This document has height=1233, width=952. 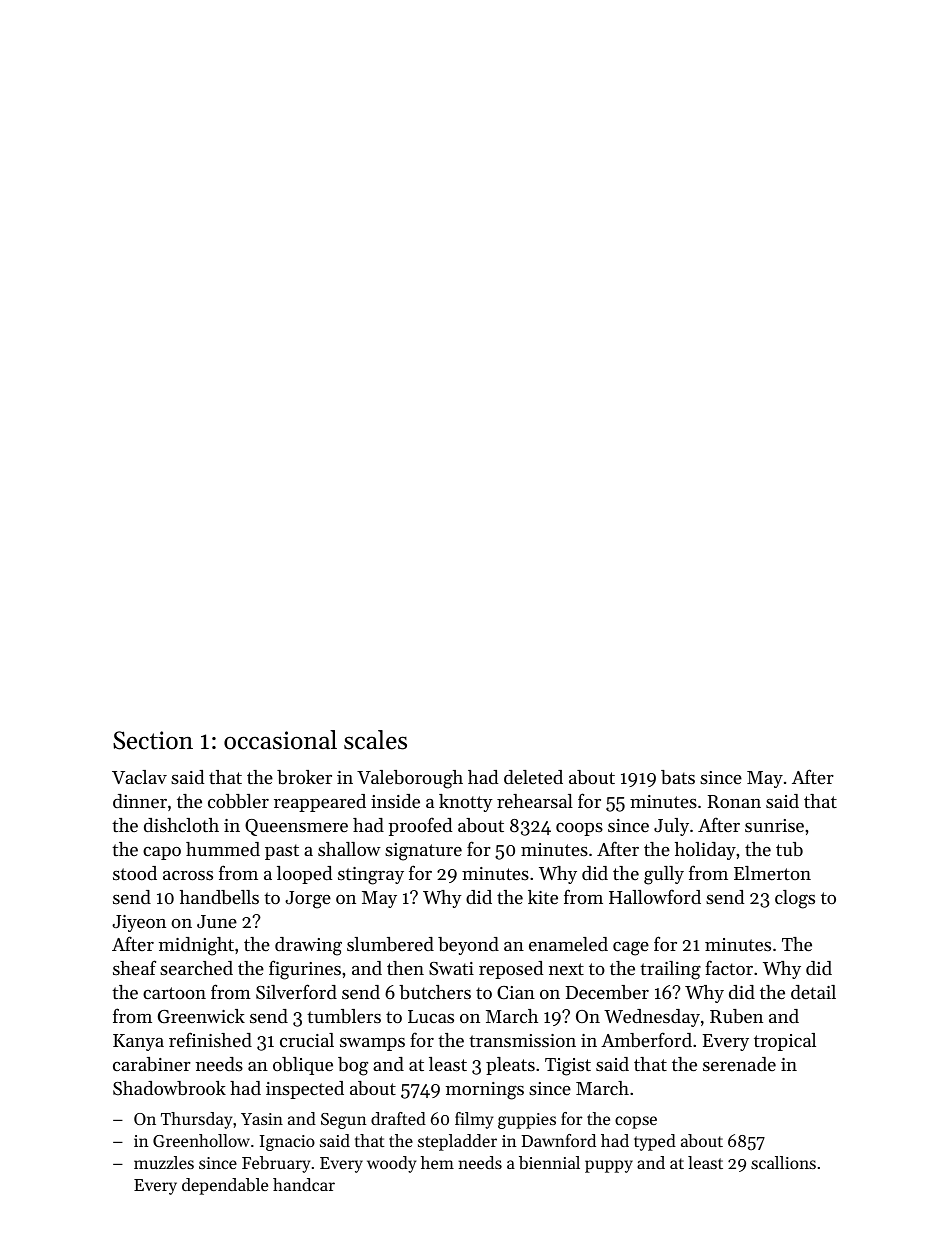 I want to click on Ignacio, so click(x=287, y=1143).
